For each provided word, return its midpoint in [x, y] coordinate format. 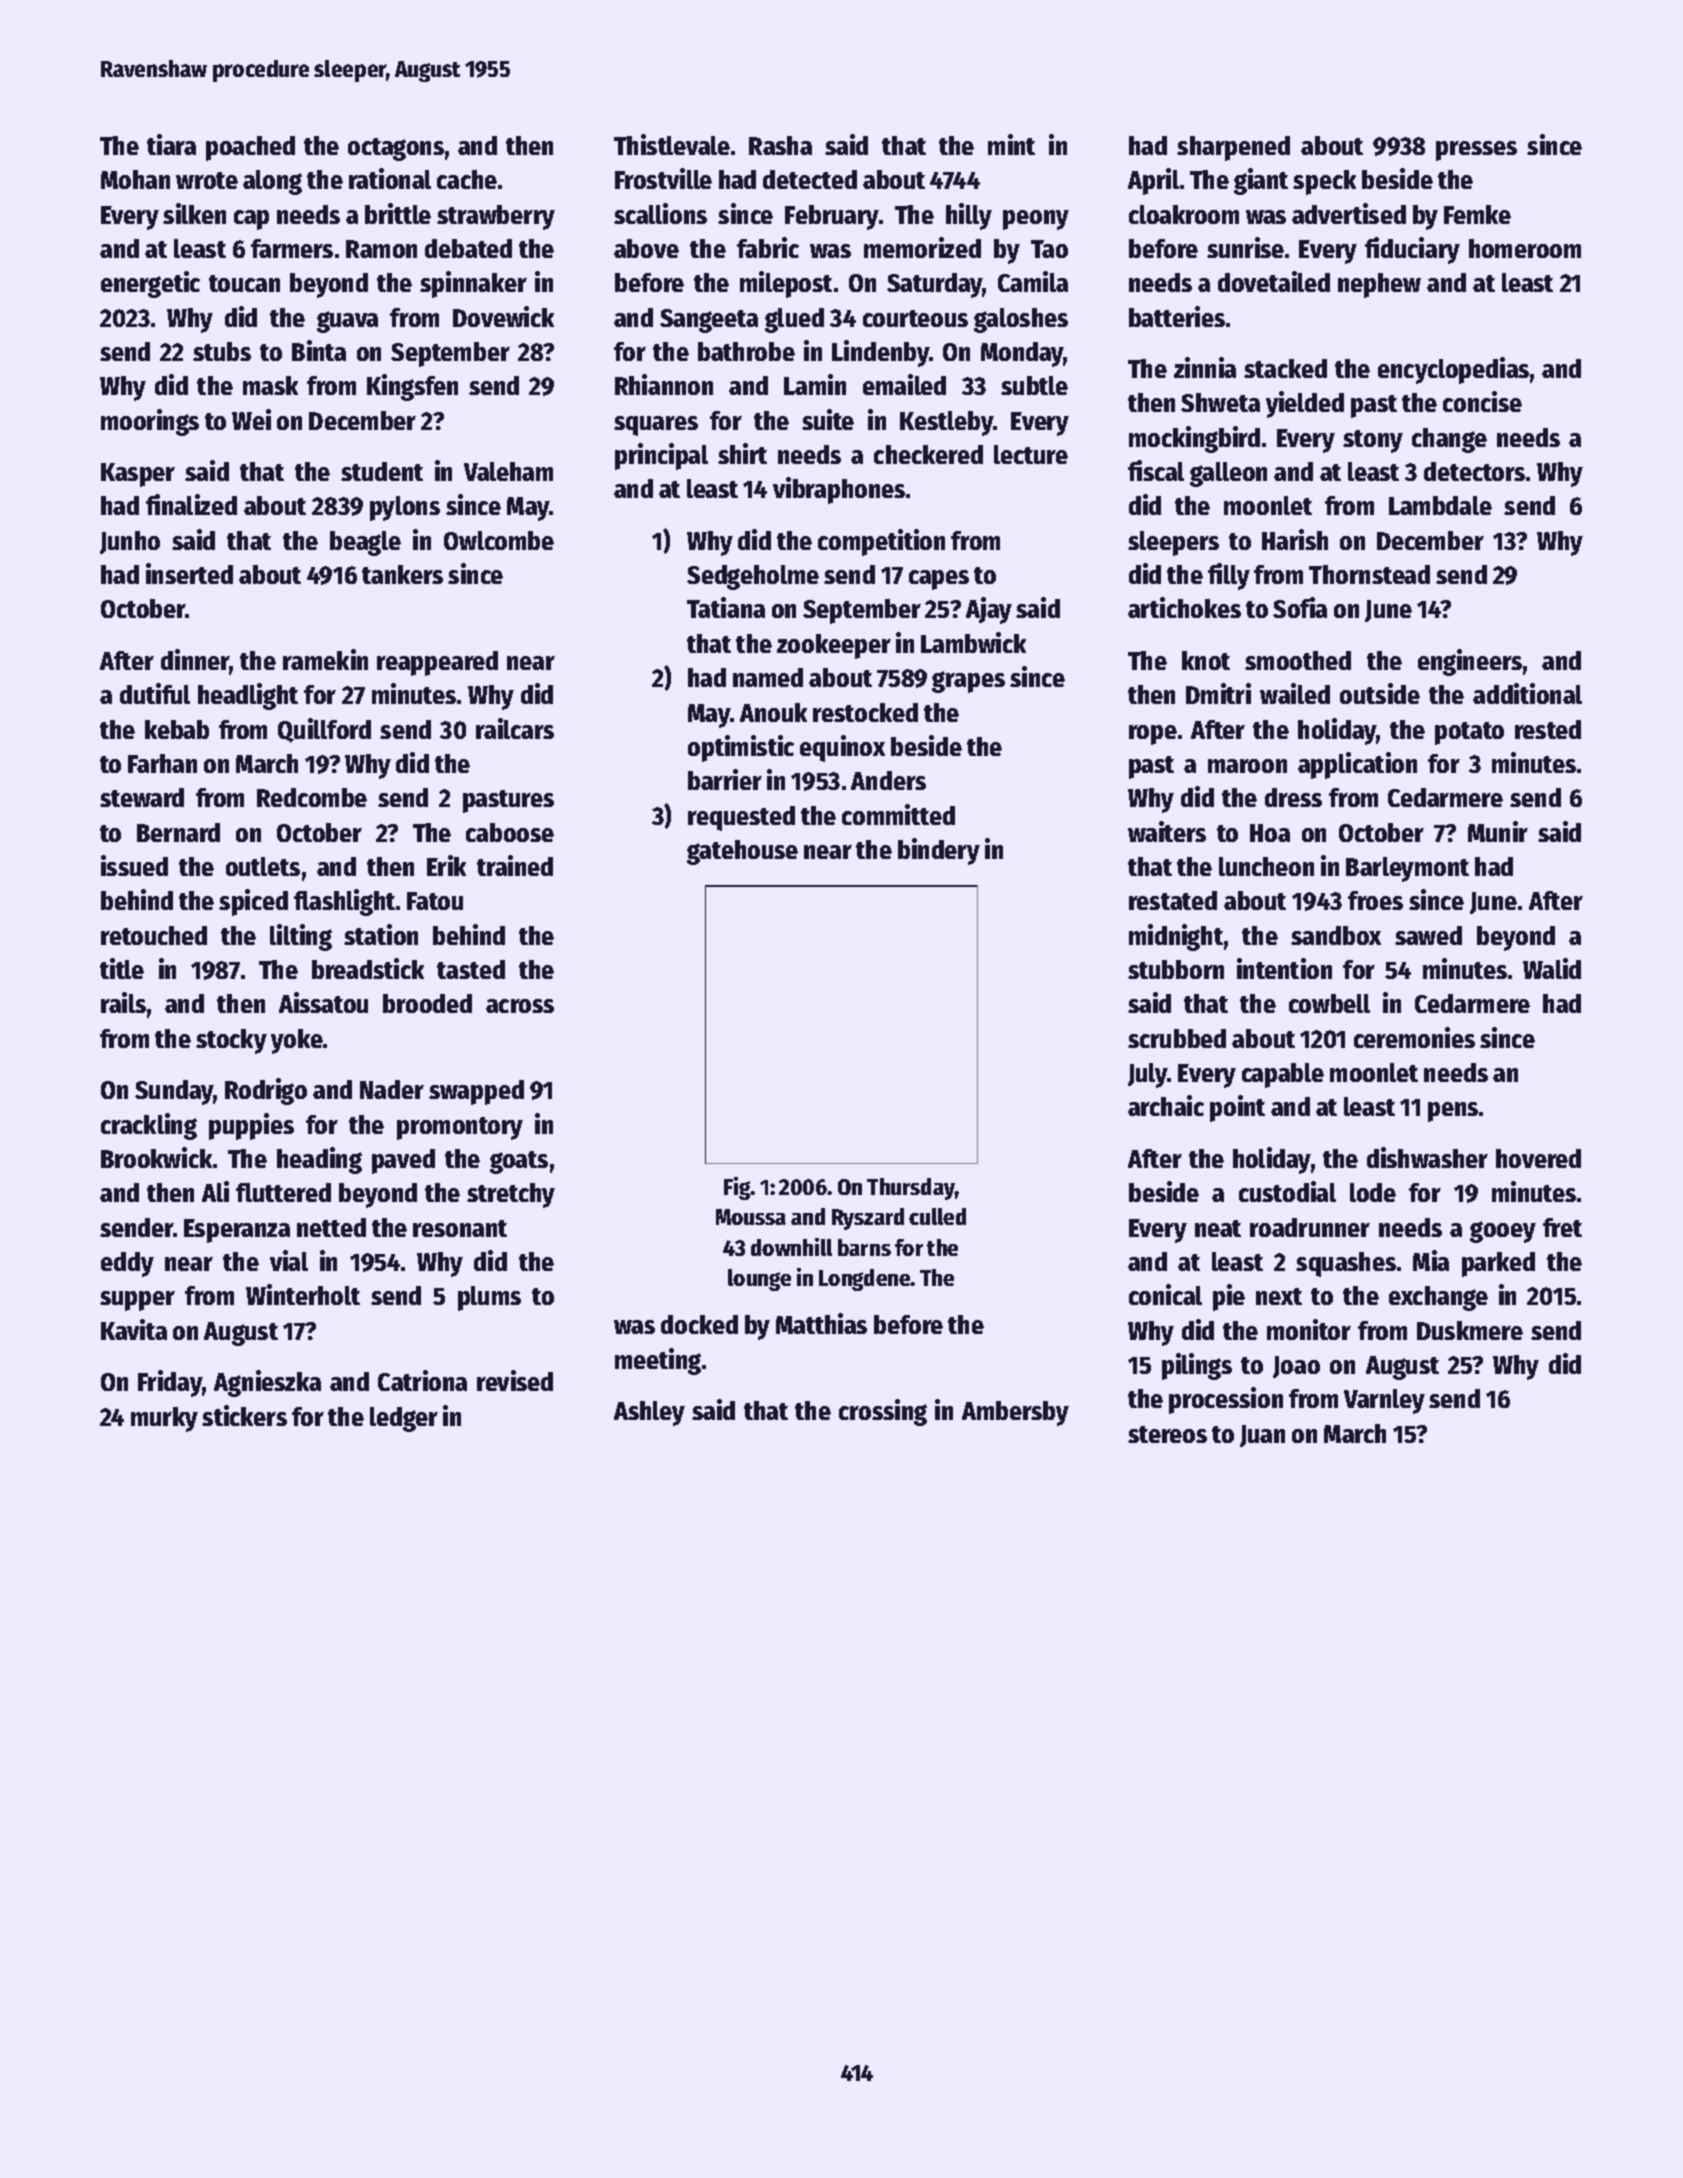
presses [1476, 151]
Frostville [663, 178]
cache [467, 179]
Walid [1552, 968]
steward [142, 797]
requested [741, 818]
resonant [460, 1228]
